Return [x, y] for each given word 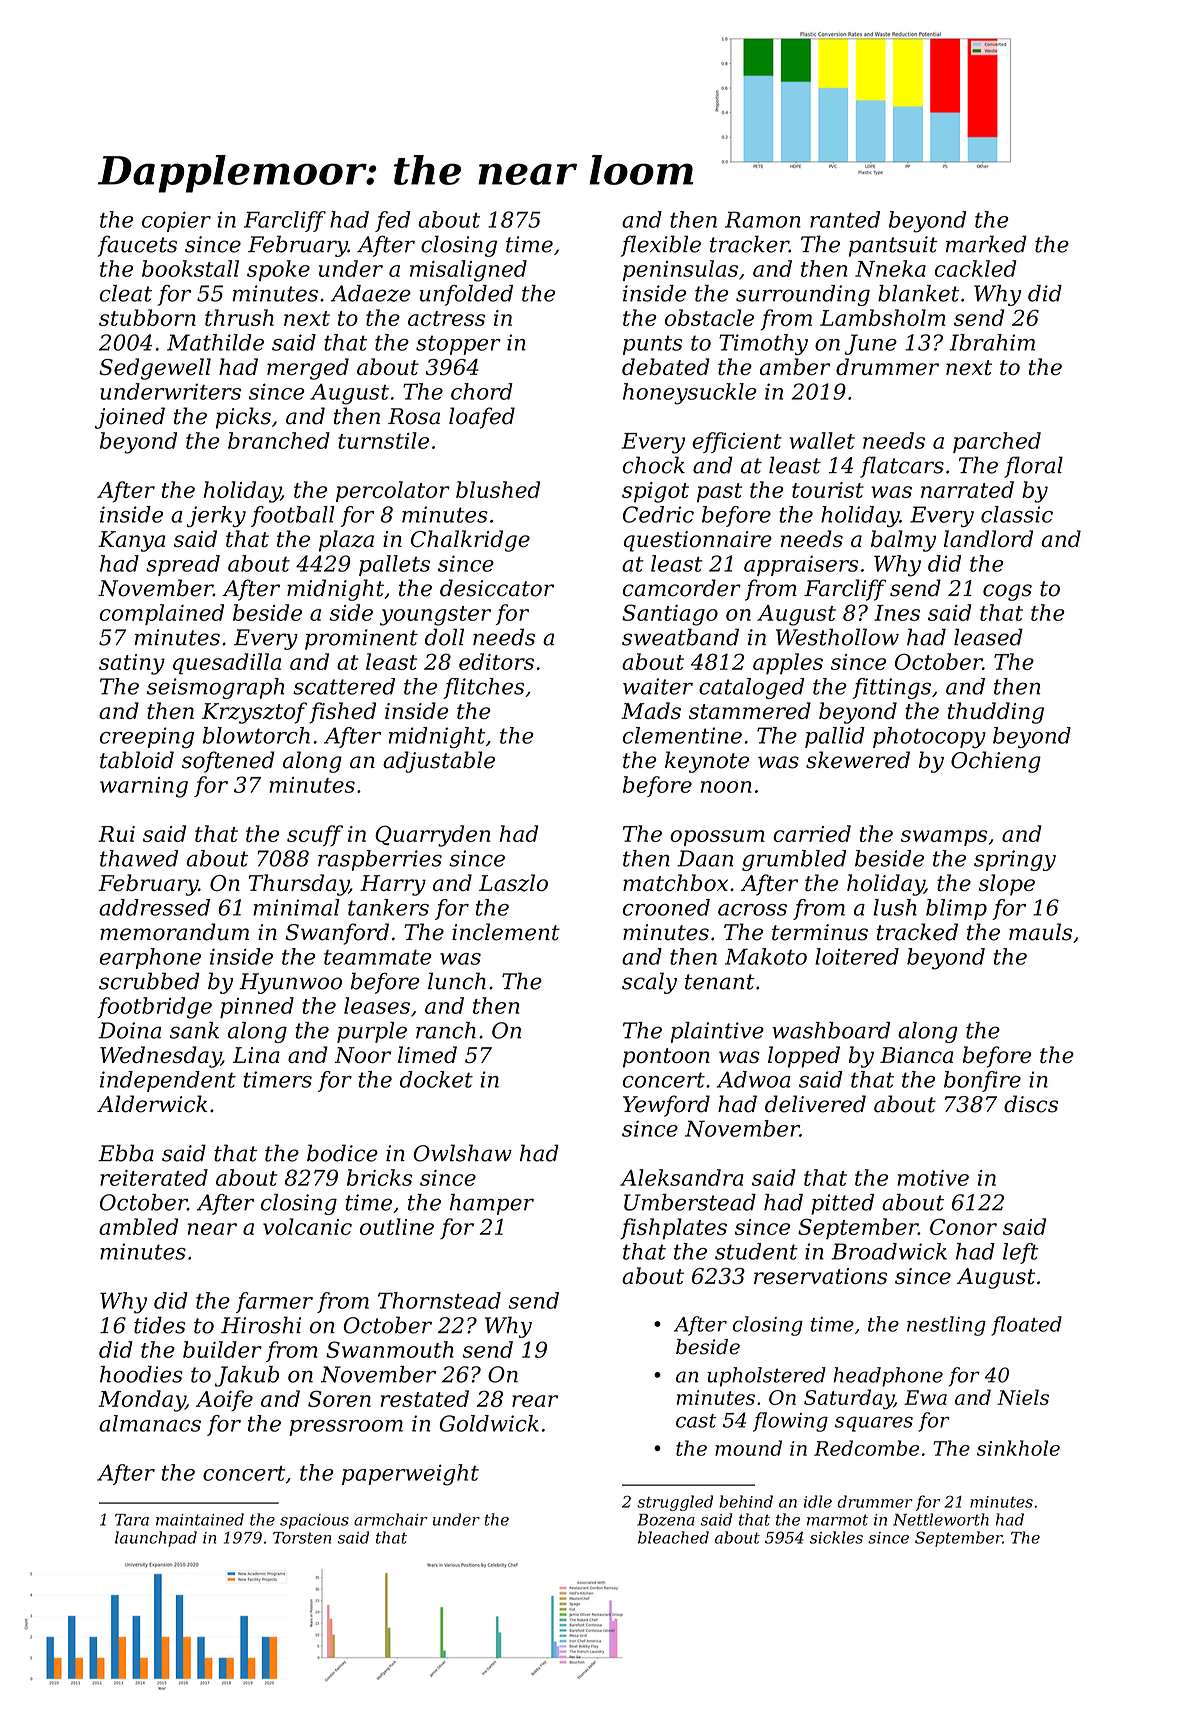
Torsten [302, 1538]
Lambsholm [883, 317]
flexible [661, 246]
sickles [836, 1537]
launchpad [156, 1539]
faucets [137, 246]
